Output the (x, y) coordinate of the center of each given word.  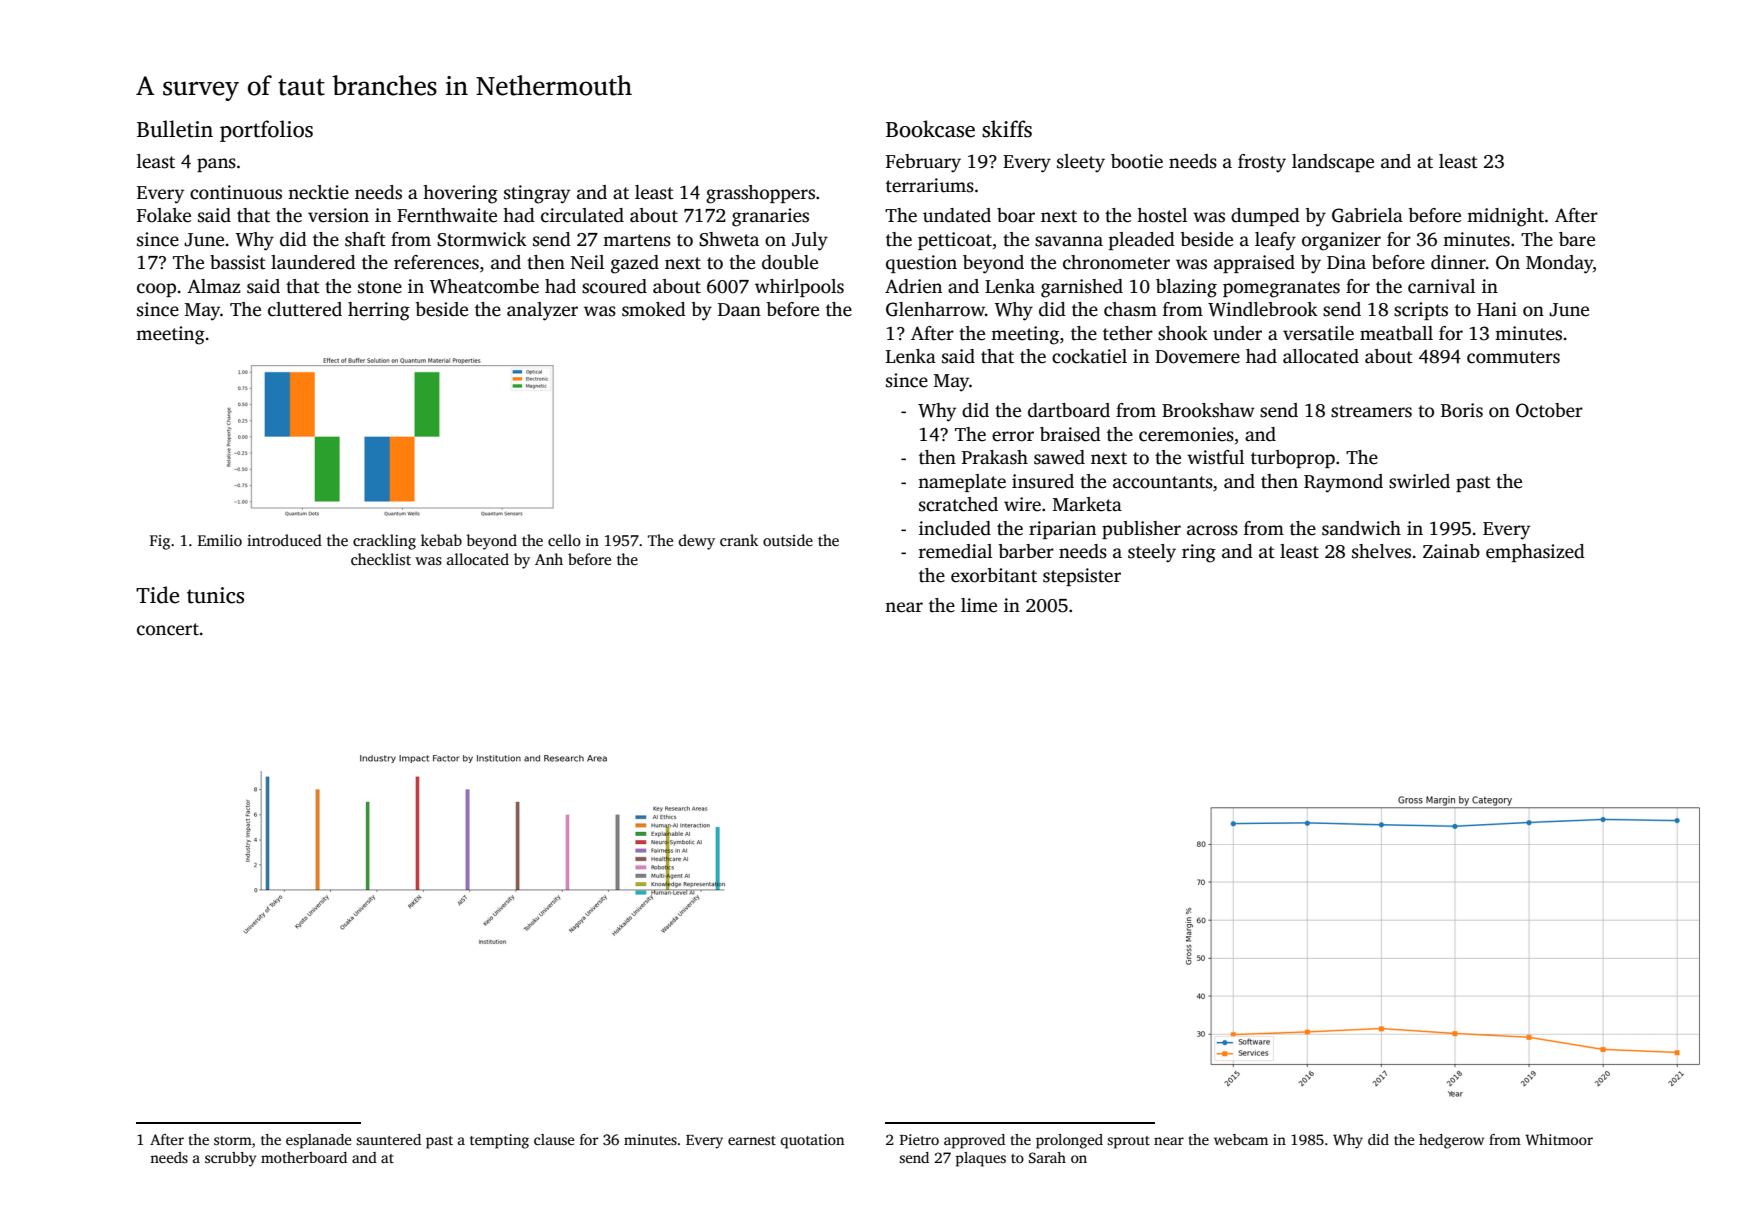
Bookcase (930, 129)
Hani (1497, 309)
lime (979, 605)
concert (168, 629)
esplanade (319, 1141)
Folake (164, 215)
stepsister (1082, 577)
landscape (1333, 163)
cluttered (305, 309)
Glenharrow (935, 309)
